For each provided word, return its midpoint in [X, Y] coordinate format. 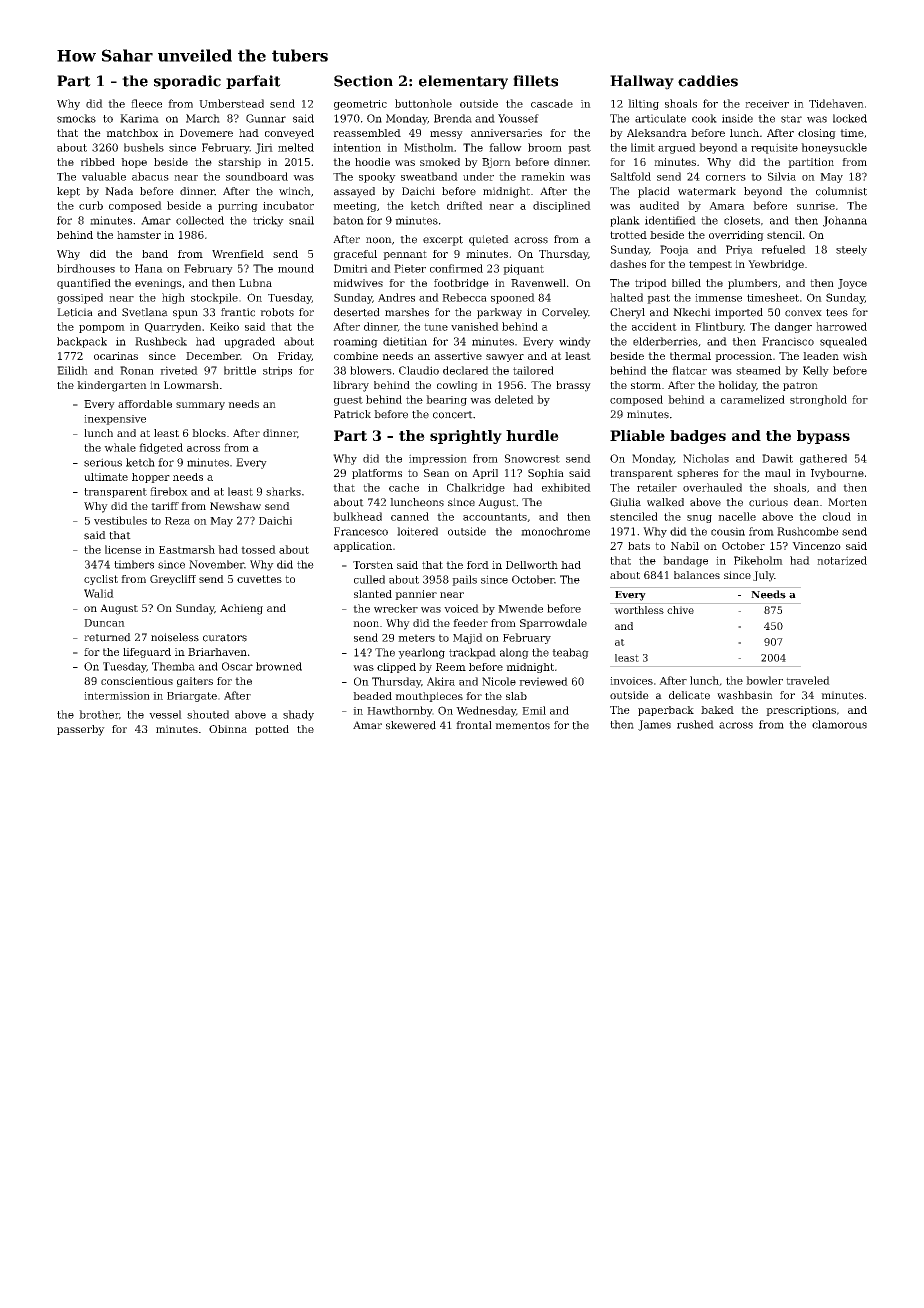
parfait [253, 82]
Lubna [255, 283]
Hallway [642, 82]
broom [545, 147]
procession [743, 357]
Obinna [228, 729]
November [216, 564]
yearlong [421, 653]
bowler [764, 680]
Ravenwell [538, 283]
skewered [411, 725]
